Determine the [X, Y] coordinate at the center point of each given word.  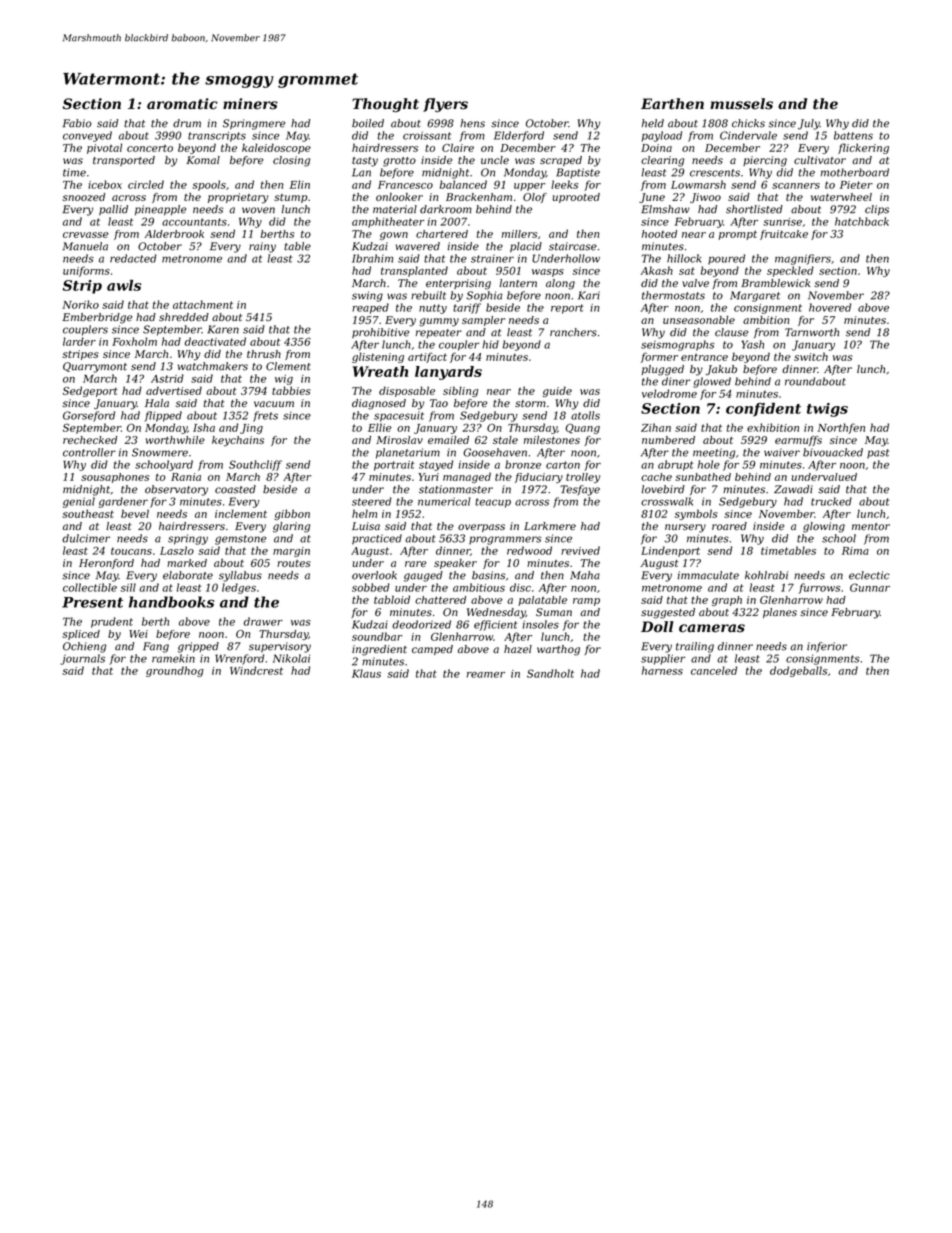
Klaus [366, 673]
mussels [741, 104]
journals [82, 659]
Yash [753, 344]
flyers [445, 105]
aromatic [182, 104]
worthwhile [175, 440]
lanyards [448, 373]
